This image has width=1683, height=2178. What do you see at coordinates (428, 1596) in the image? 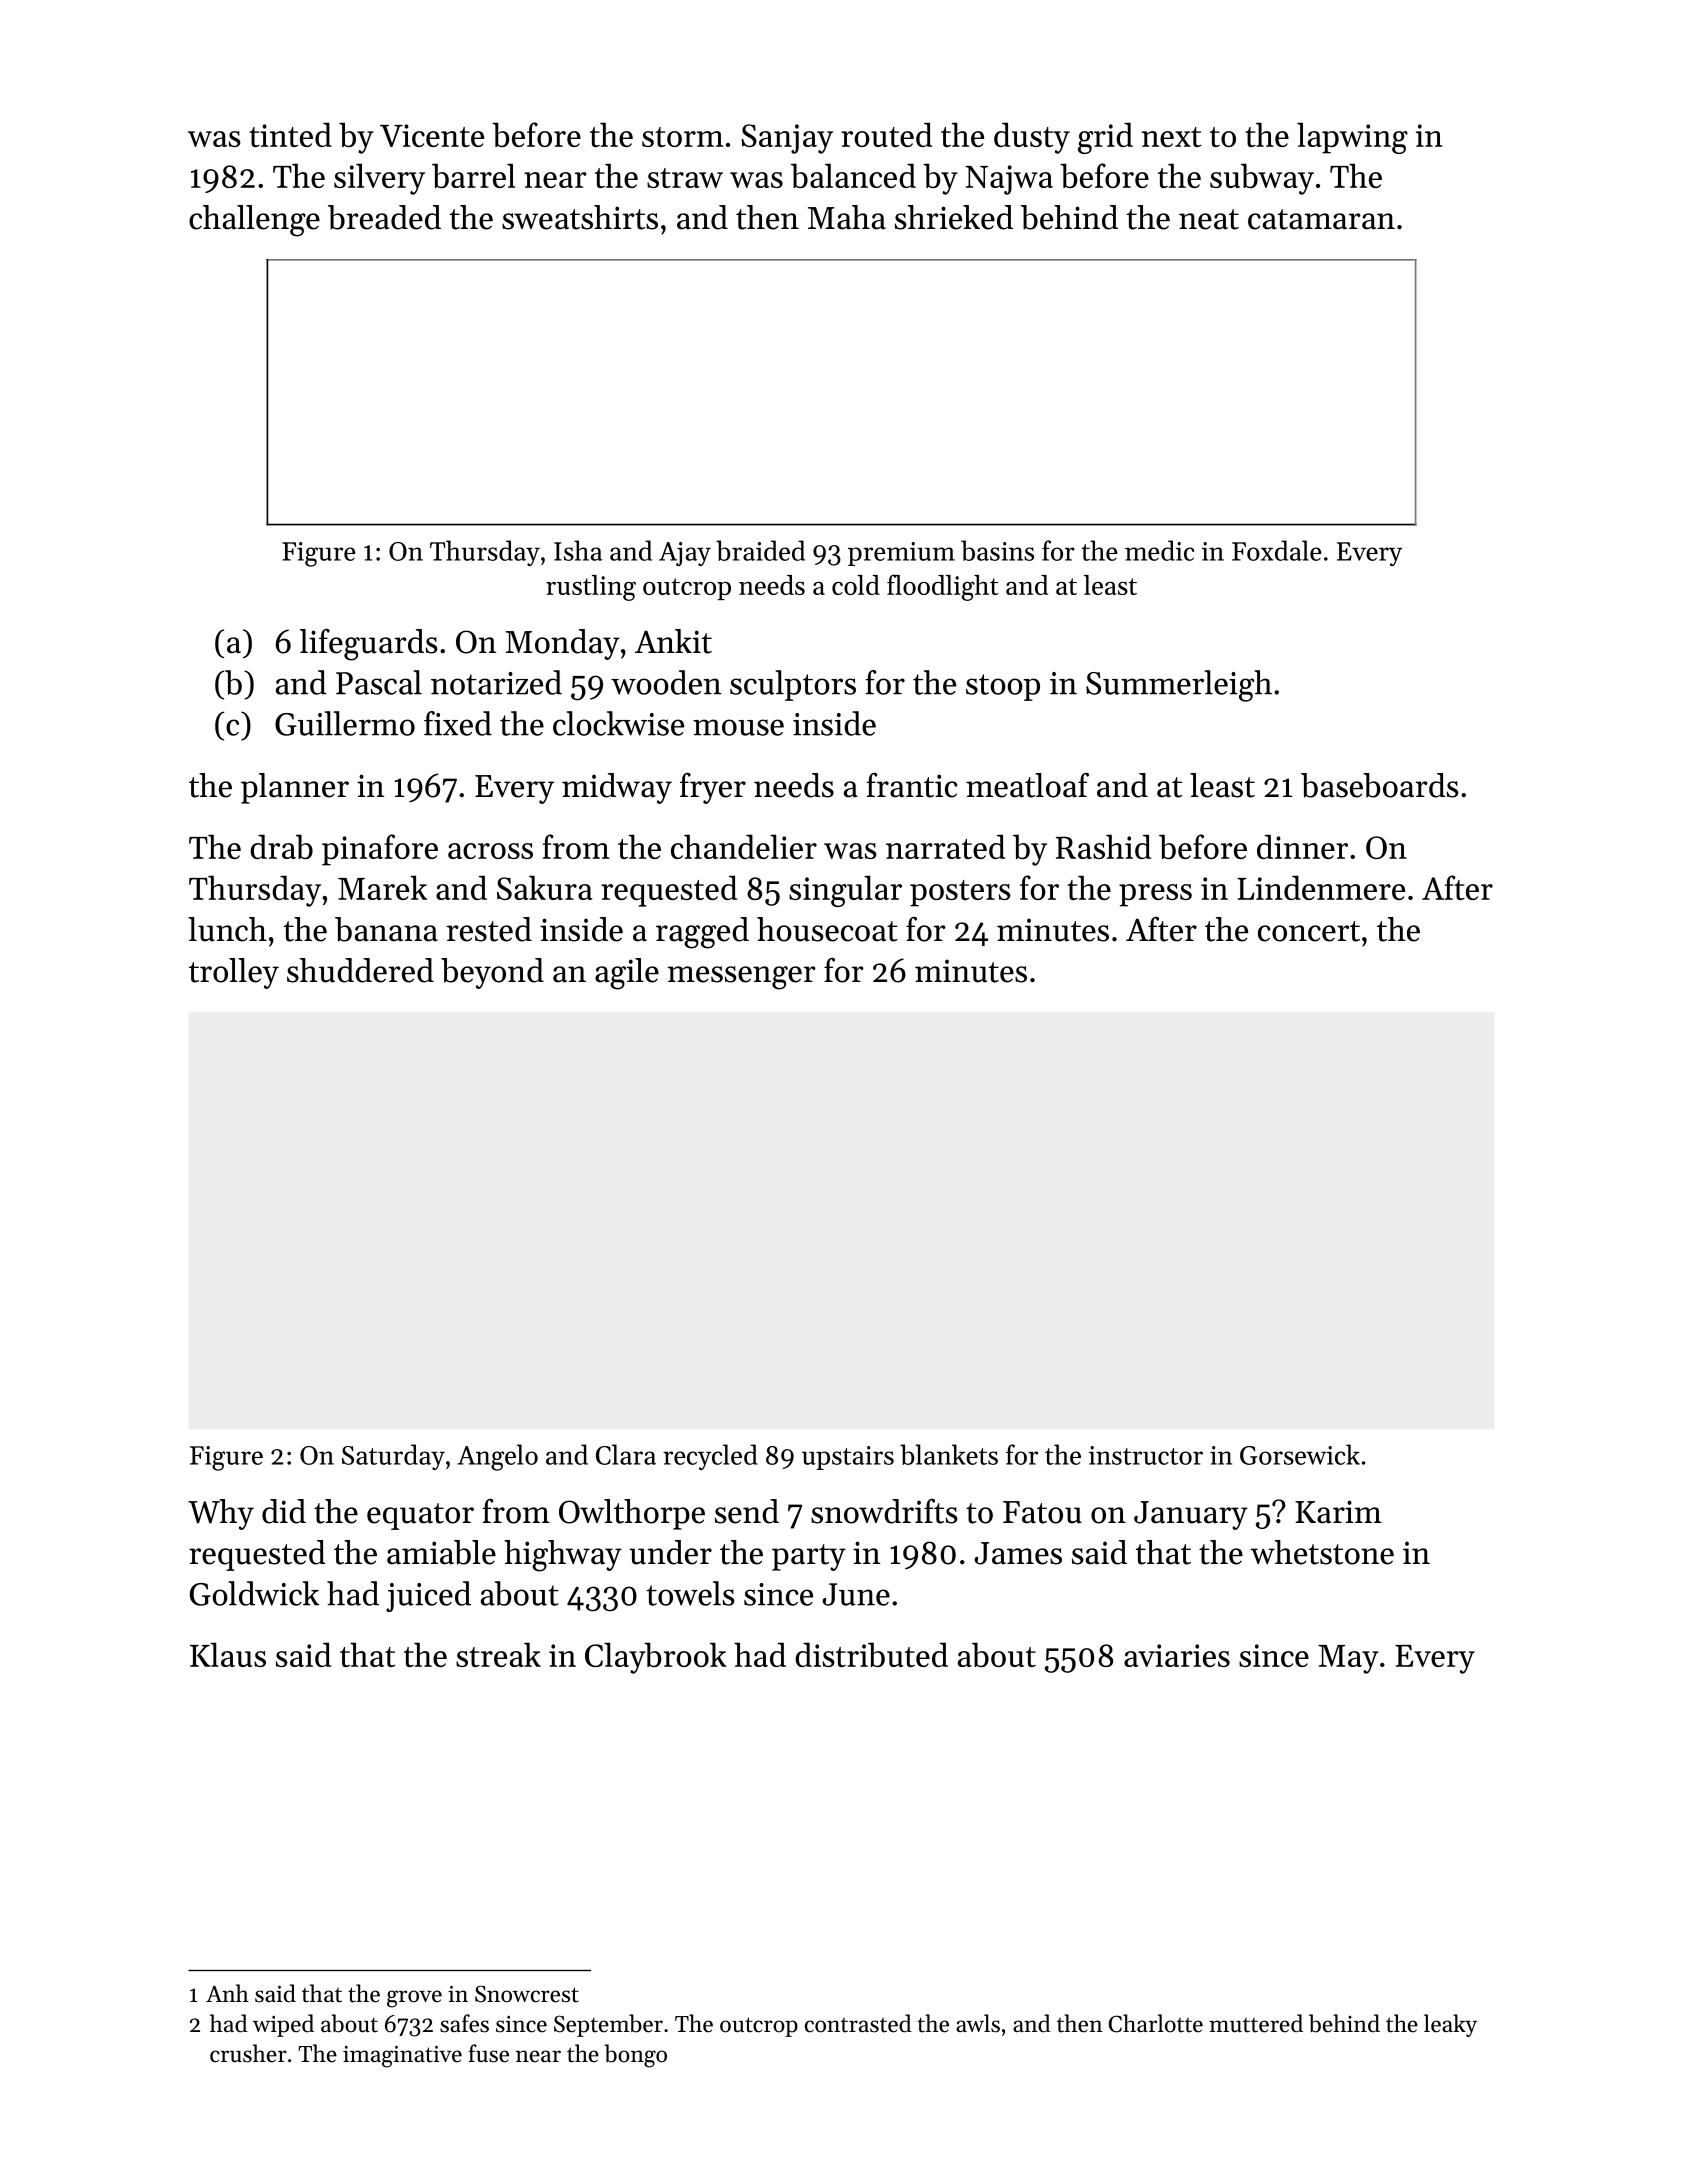
I see `juiced` at bounding box center [428, 1596].
